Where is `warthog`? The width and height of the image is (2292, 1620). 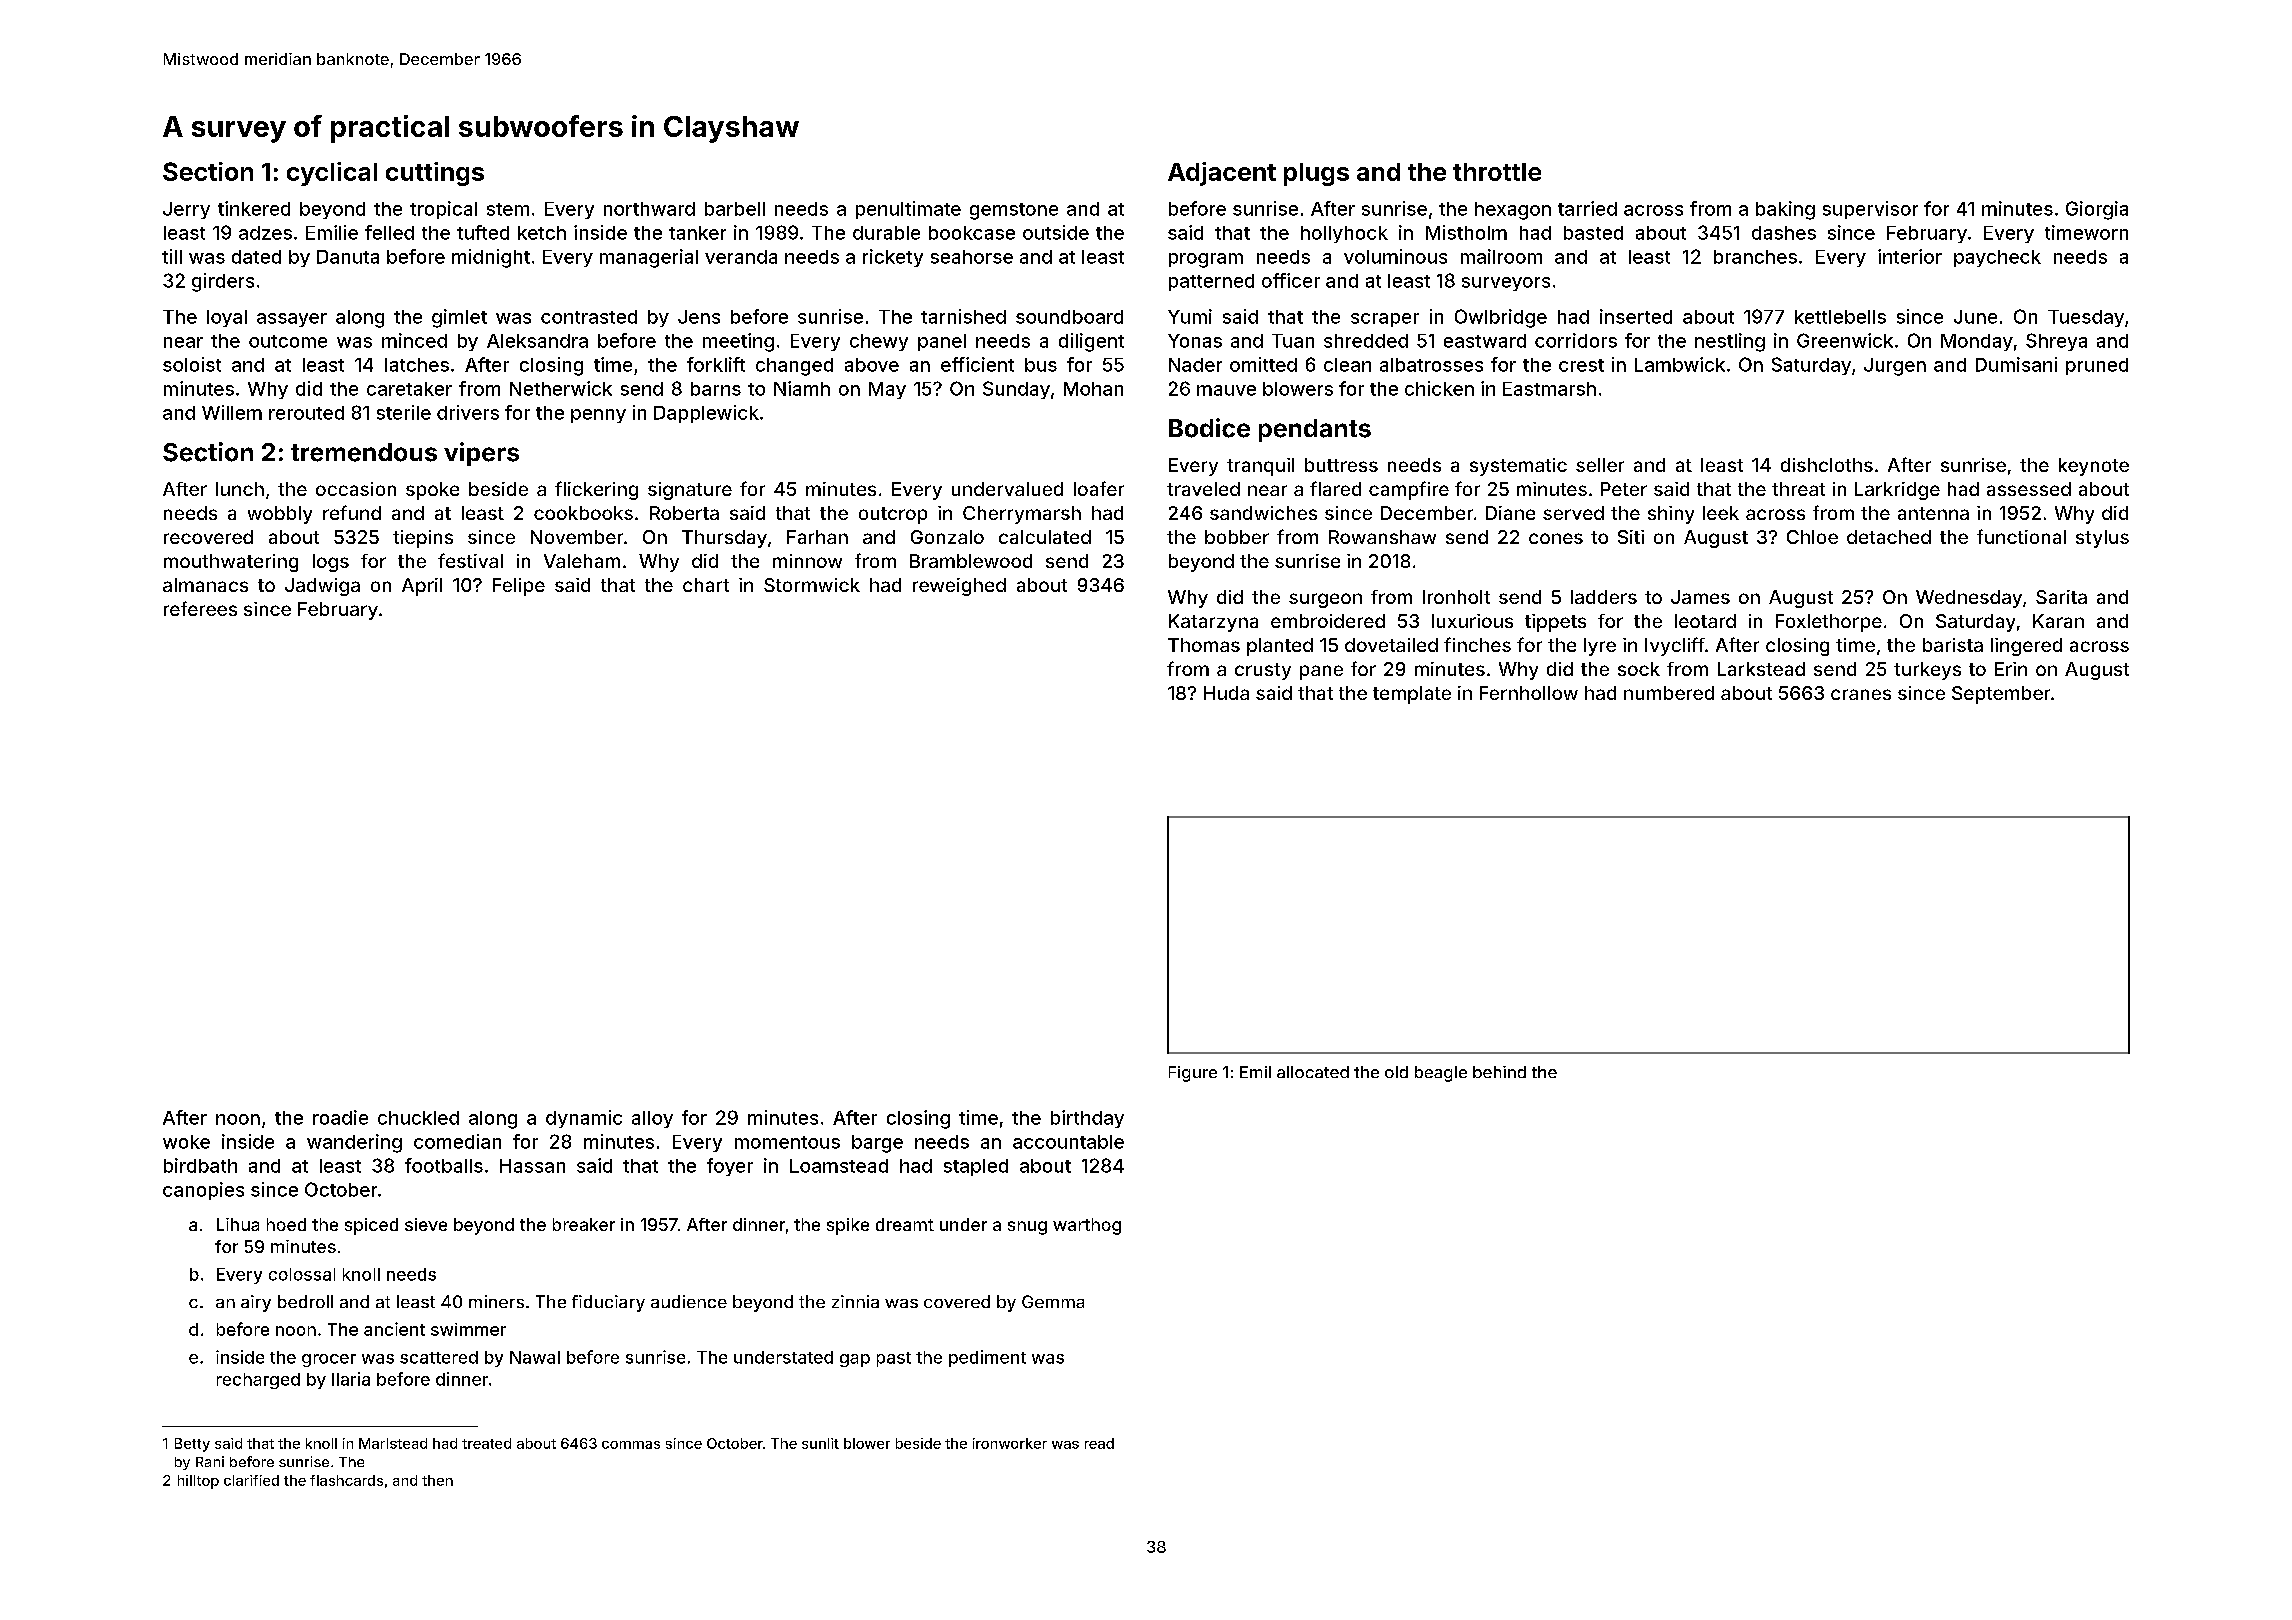
warthog is located at coordinates (1087, 1226).
